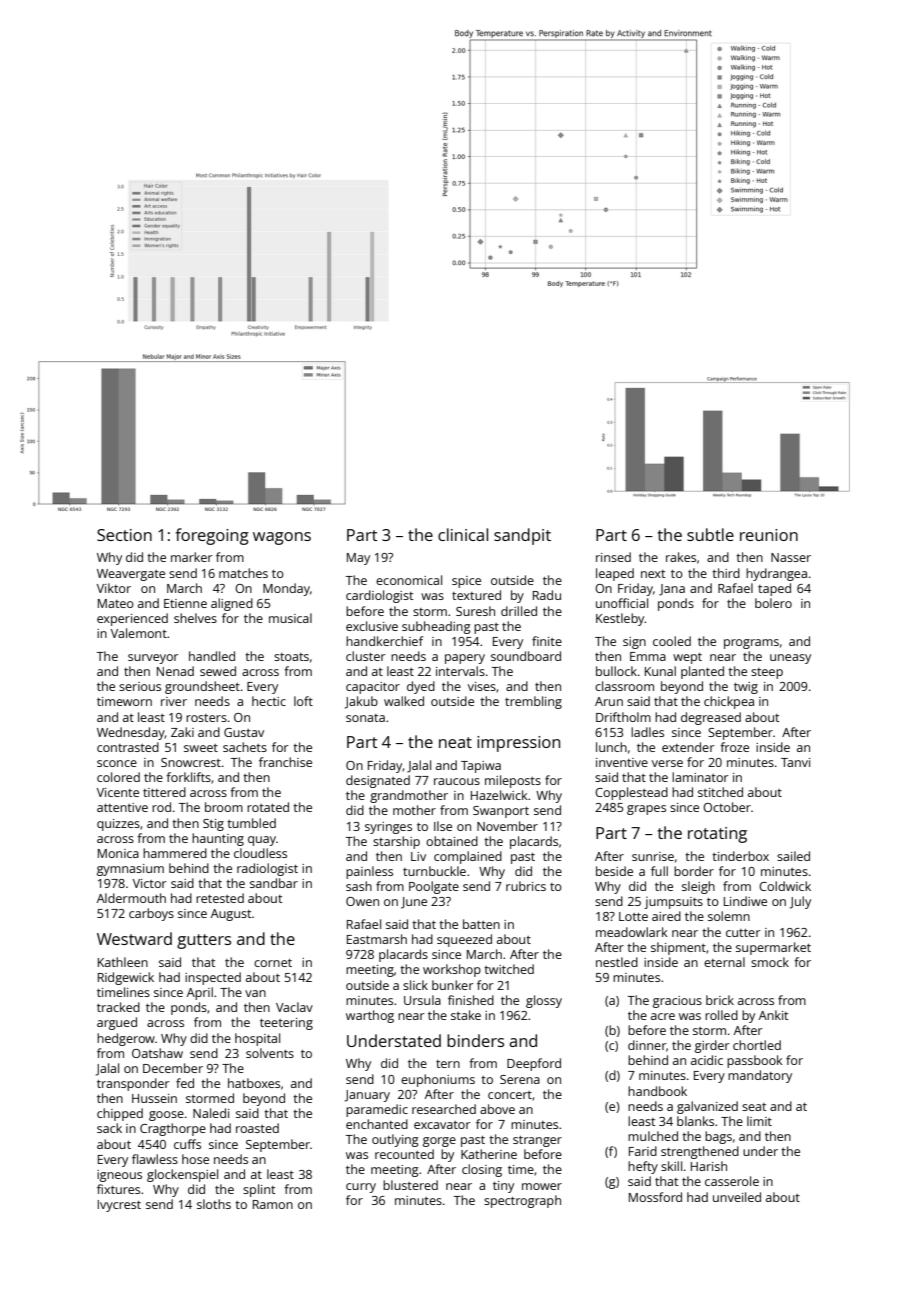 Image resolution: width=908 pixels, height=1316 pixels. I want to click on quay, so click(262, 841).
